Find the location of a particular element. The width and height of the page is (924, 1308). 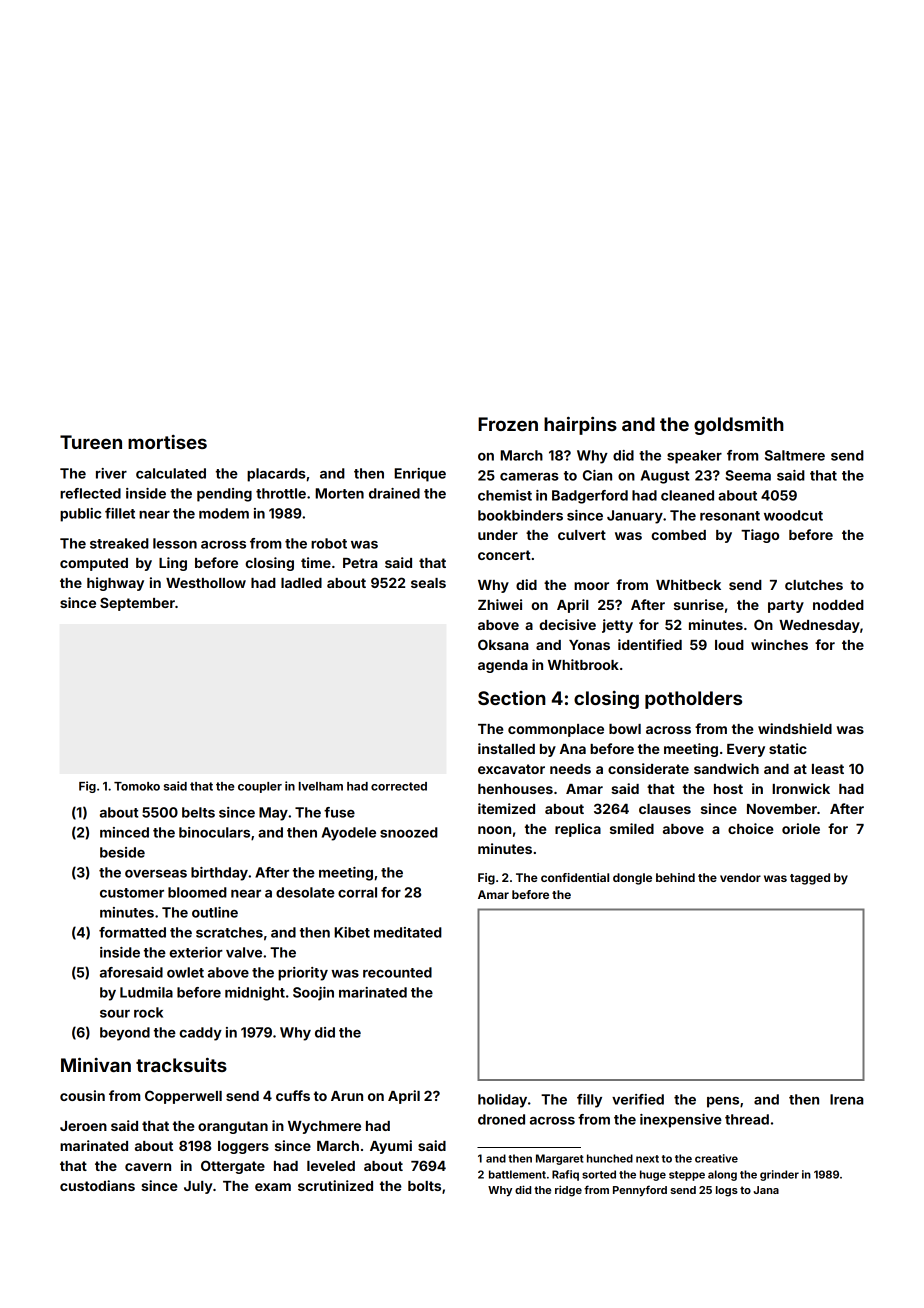

installed is located at coordinates (506, 748).
